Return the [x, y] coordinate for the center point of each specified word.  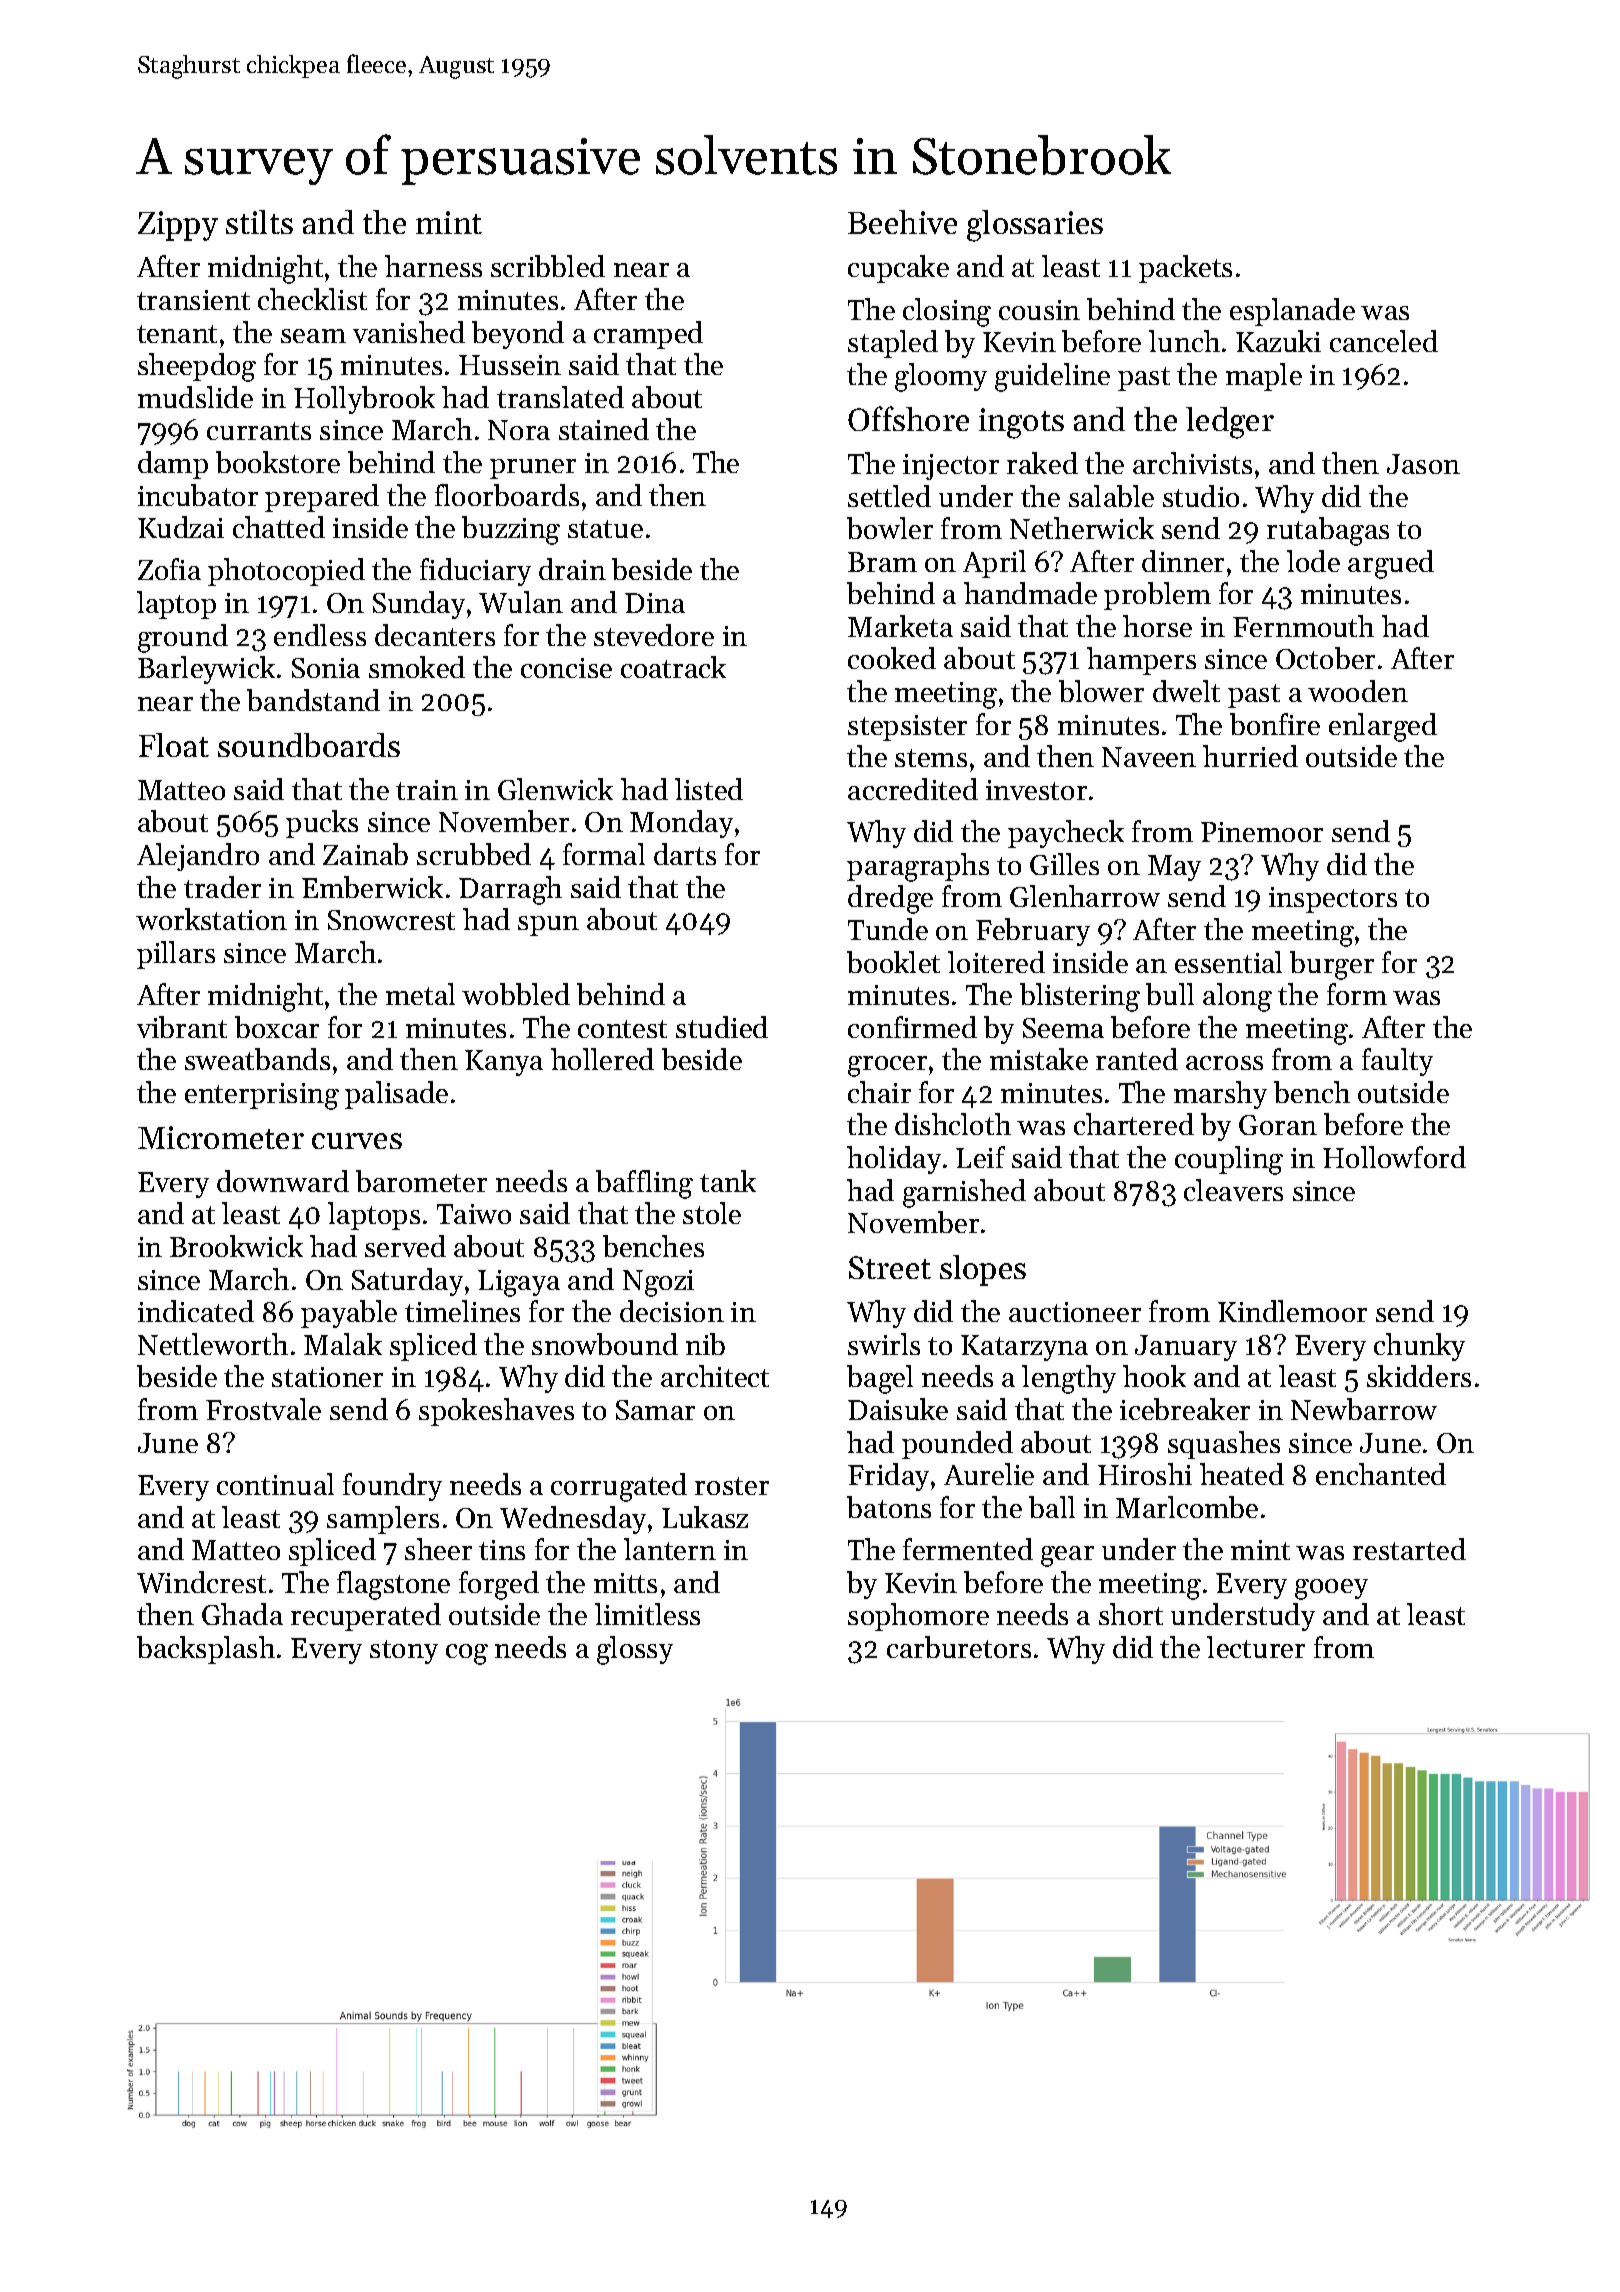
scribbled [548, 266]
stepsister [907, 728]
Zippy [178, 226]
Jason [1423, 464]
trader [222, 887]
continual [275, 1484]
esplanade [1292, 312]
